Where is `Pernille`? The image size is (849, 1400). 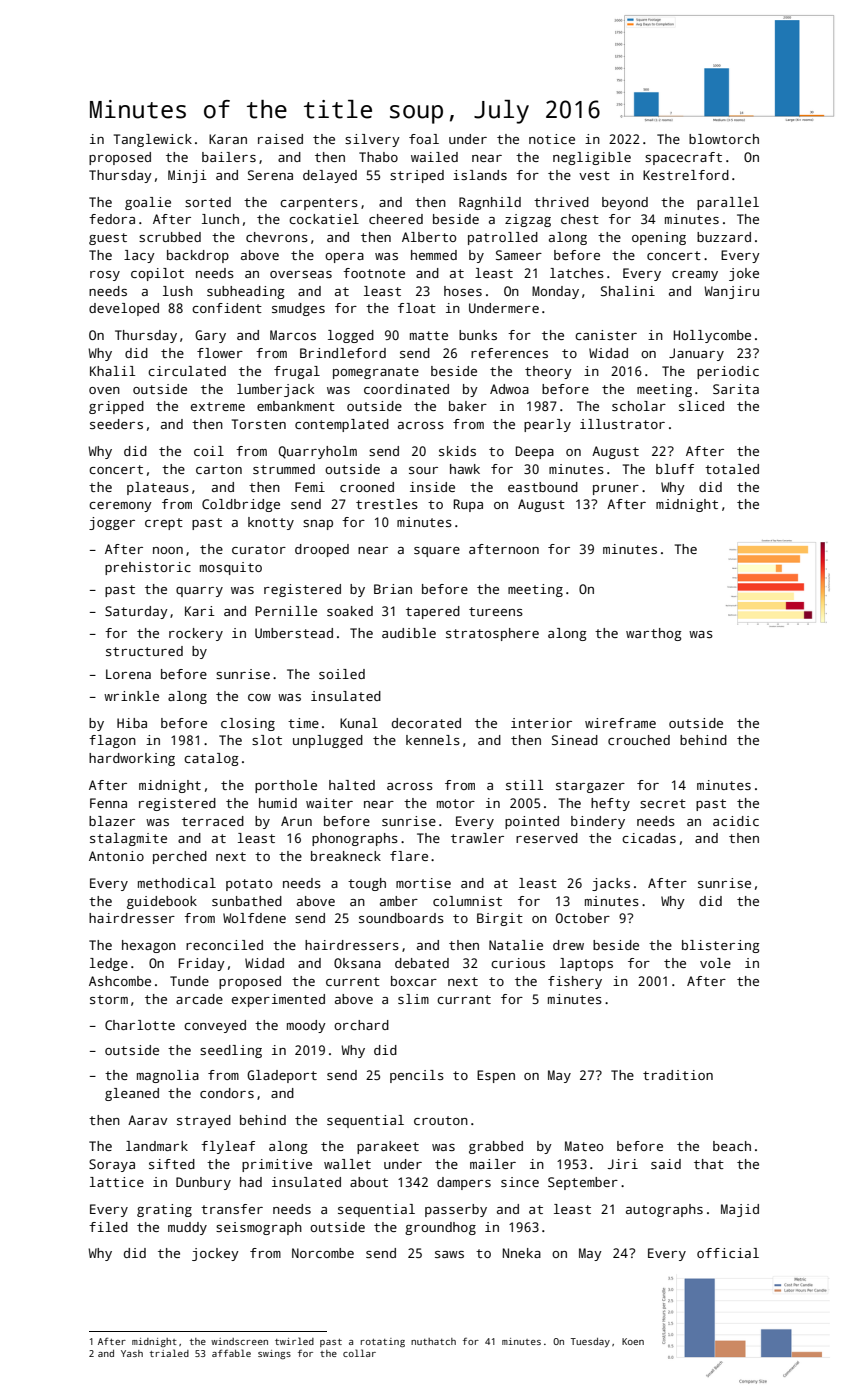 Pernille is located at coordinates (286, 611).
